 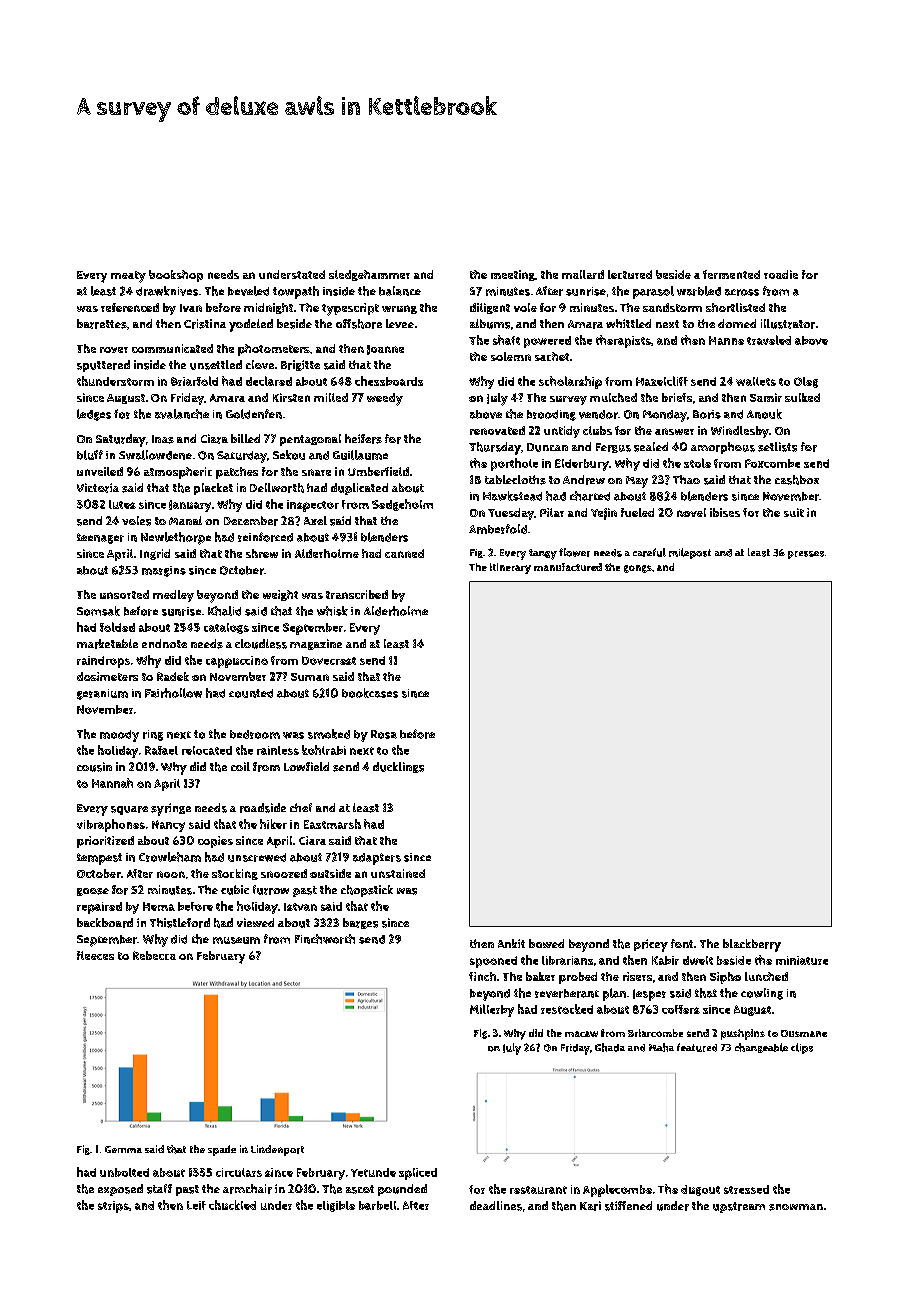 I want to click on Suman, so click(x=310, y=677).
